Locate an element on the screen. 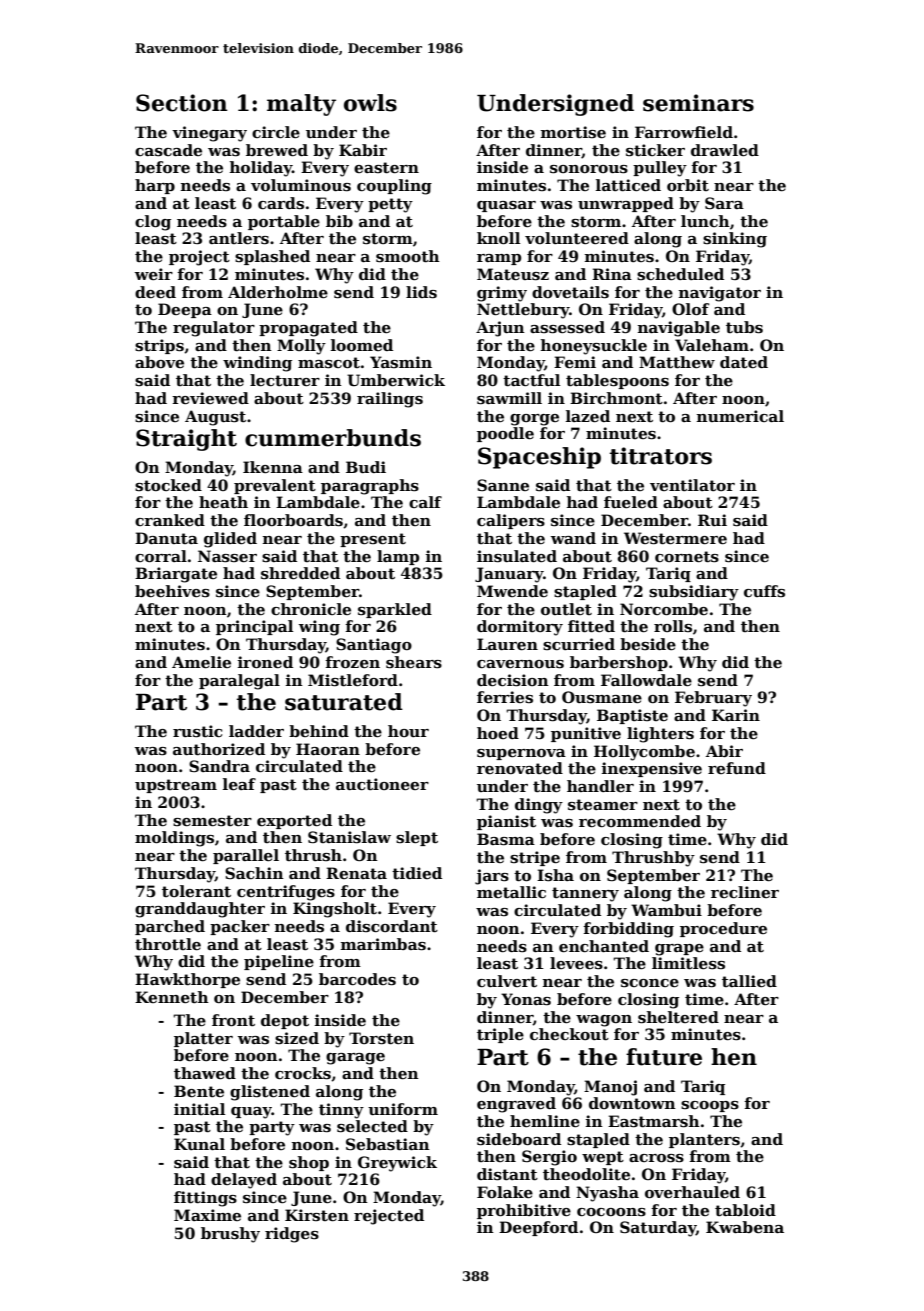  throttle is located at coordinates (168, 944).
